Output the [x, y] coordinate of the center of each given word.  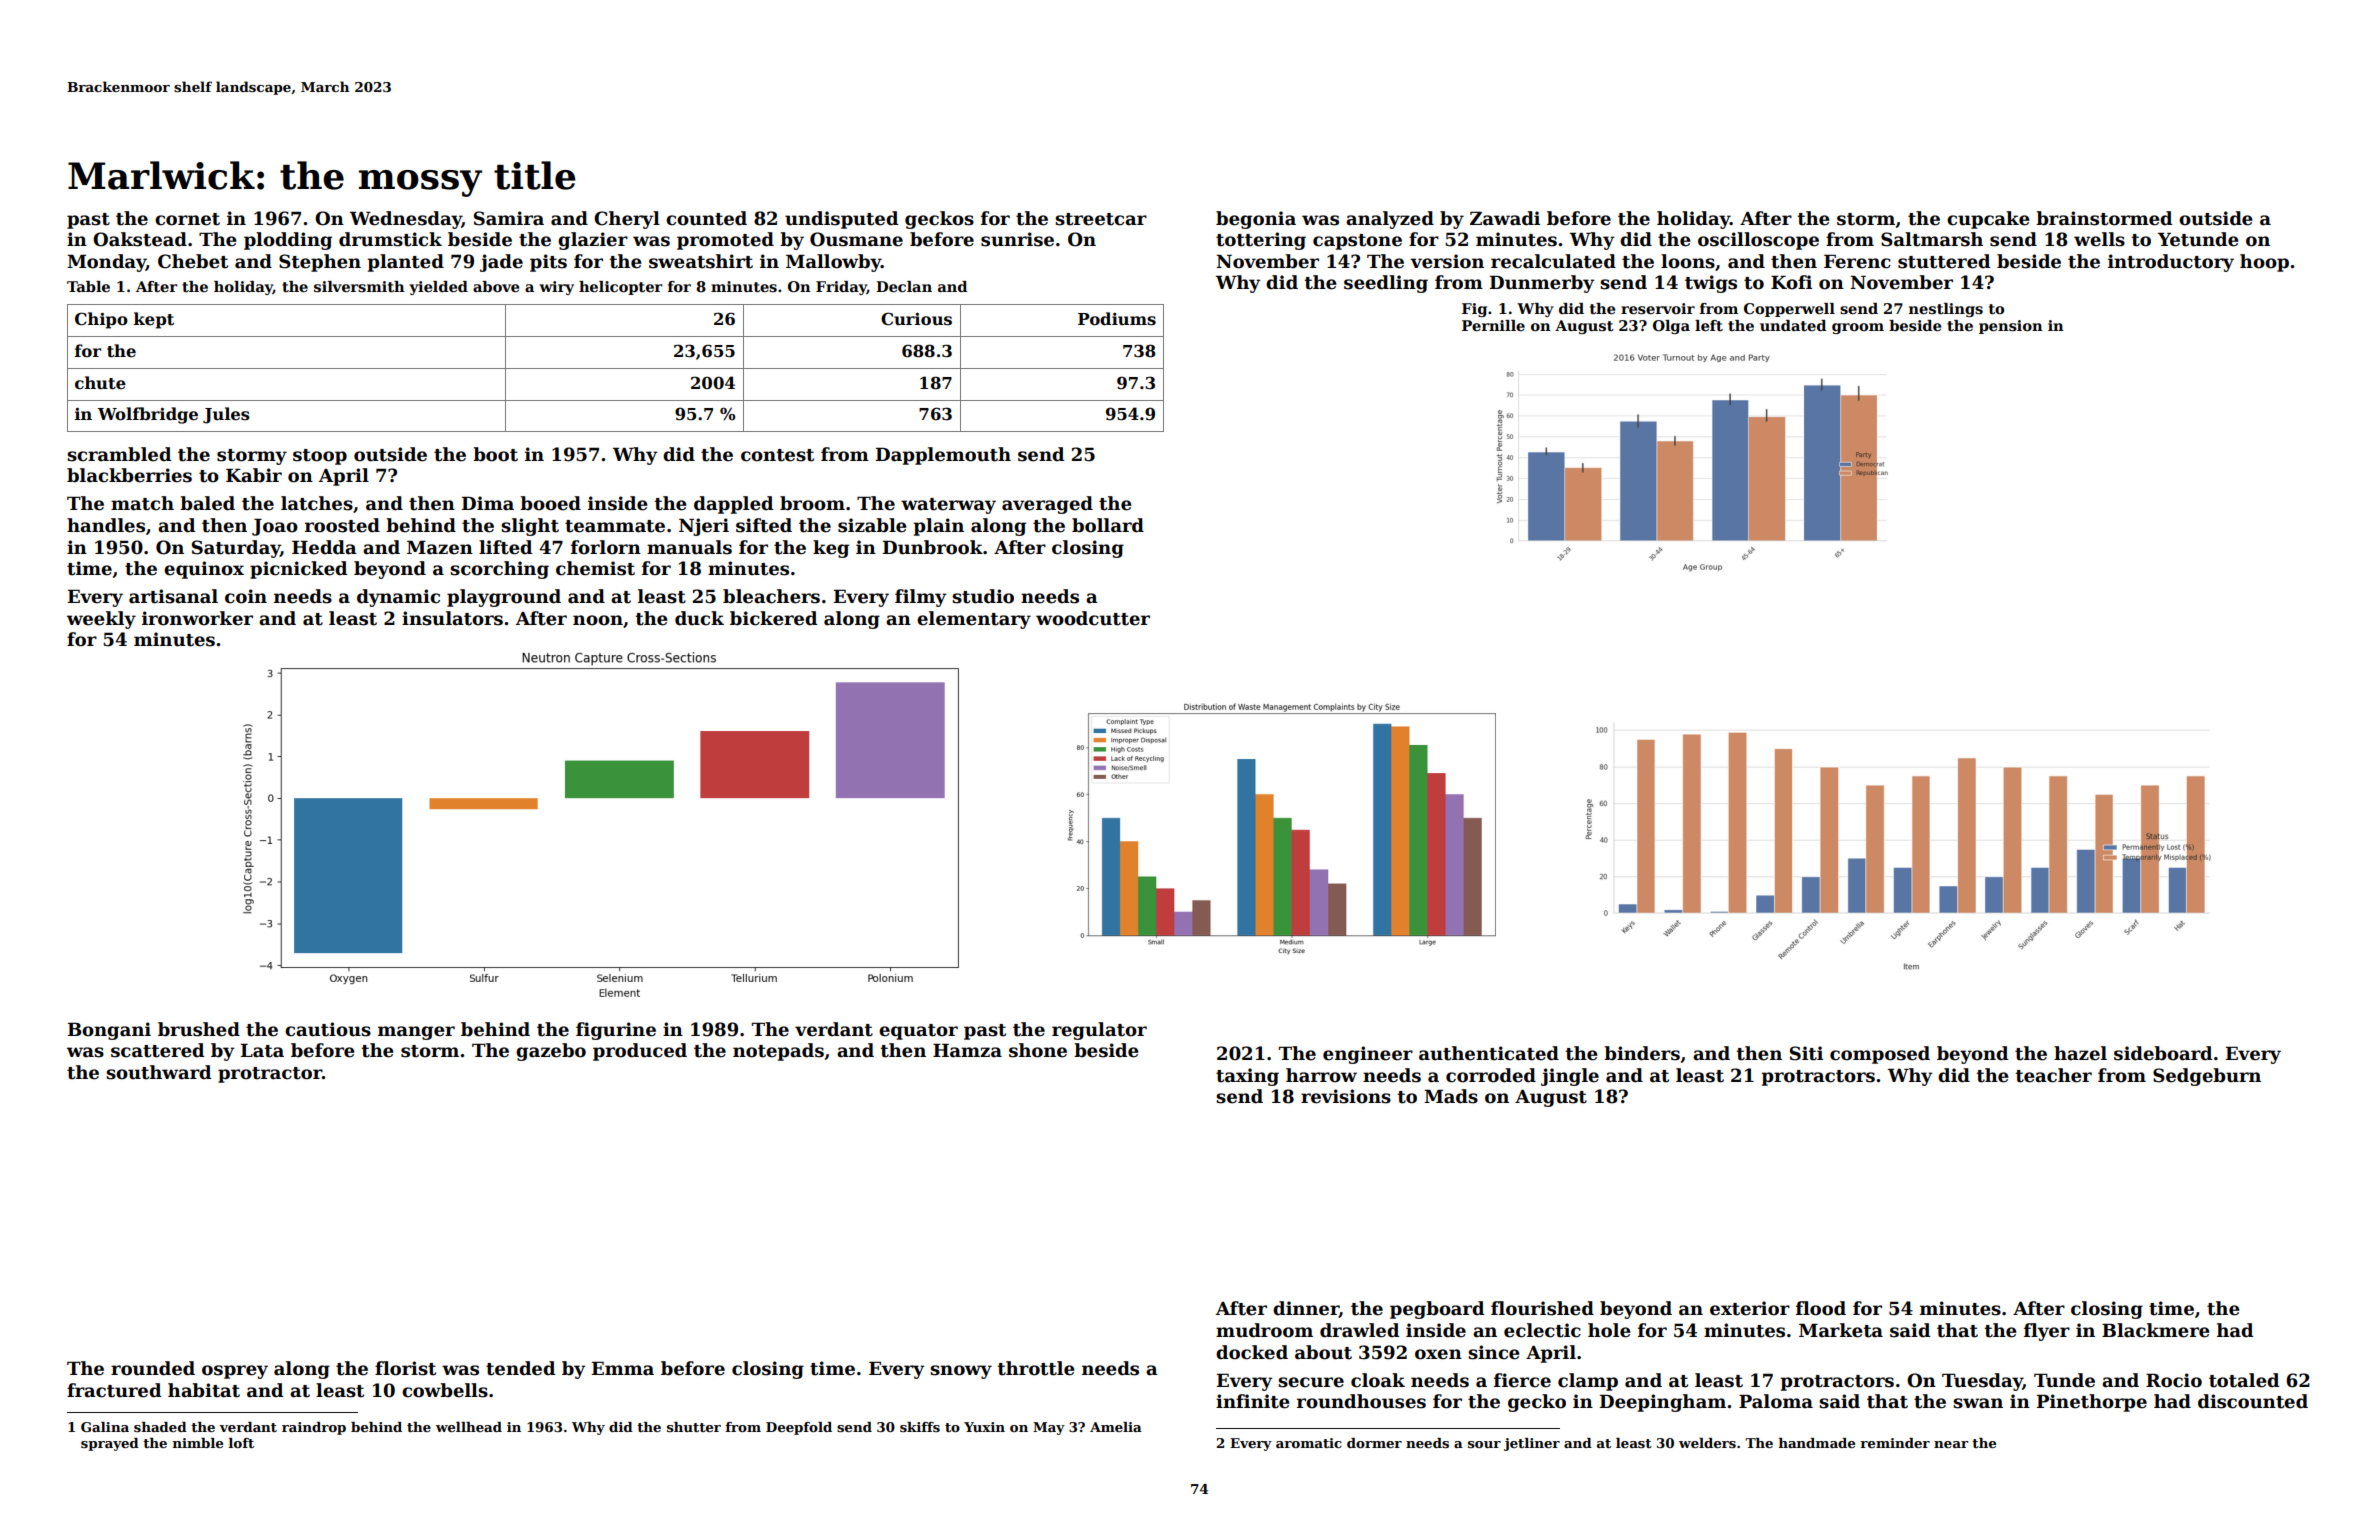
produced [640, 1052]
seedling [1386, 284]
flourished [1542, 1308]
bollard [1108, 525]
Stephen [320, 263]
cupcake [1988, 220]
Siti [1806, 1053]
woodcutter [1093, 618]
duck [699, 618]
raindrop [314, 1428]
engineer [1368, 1055]
